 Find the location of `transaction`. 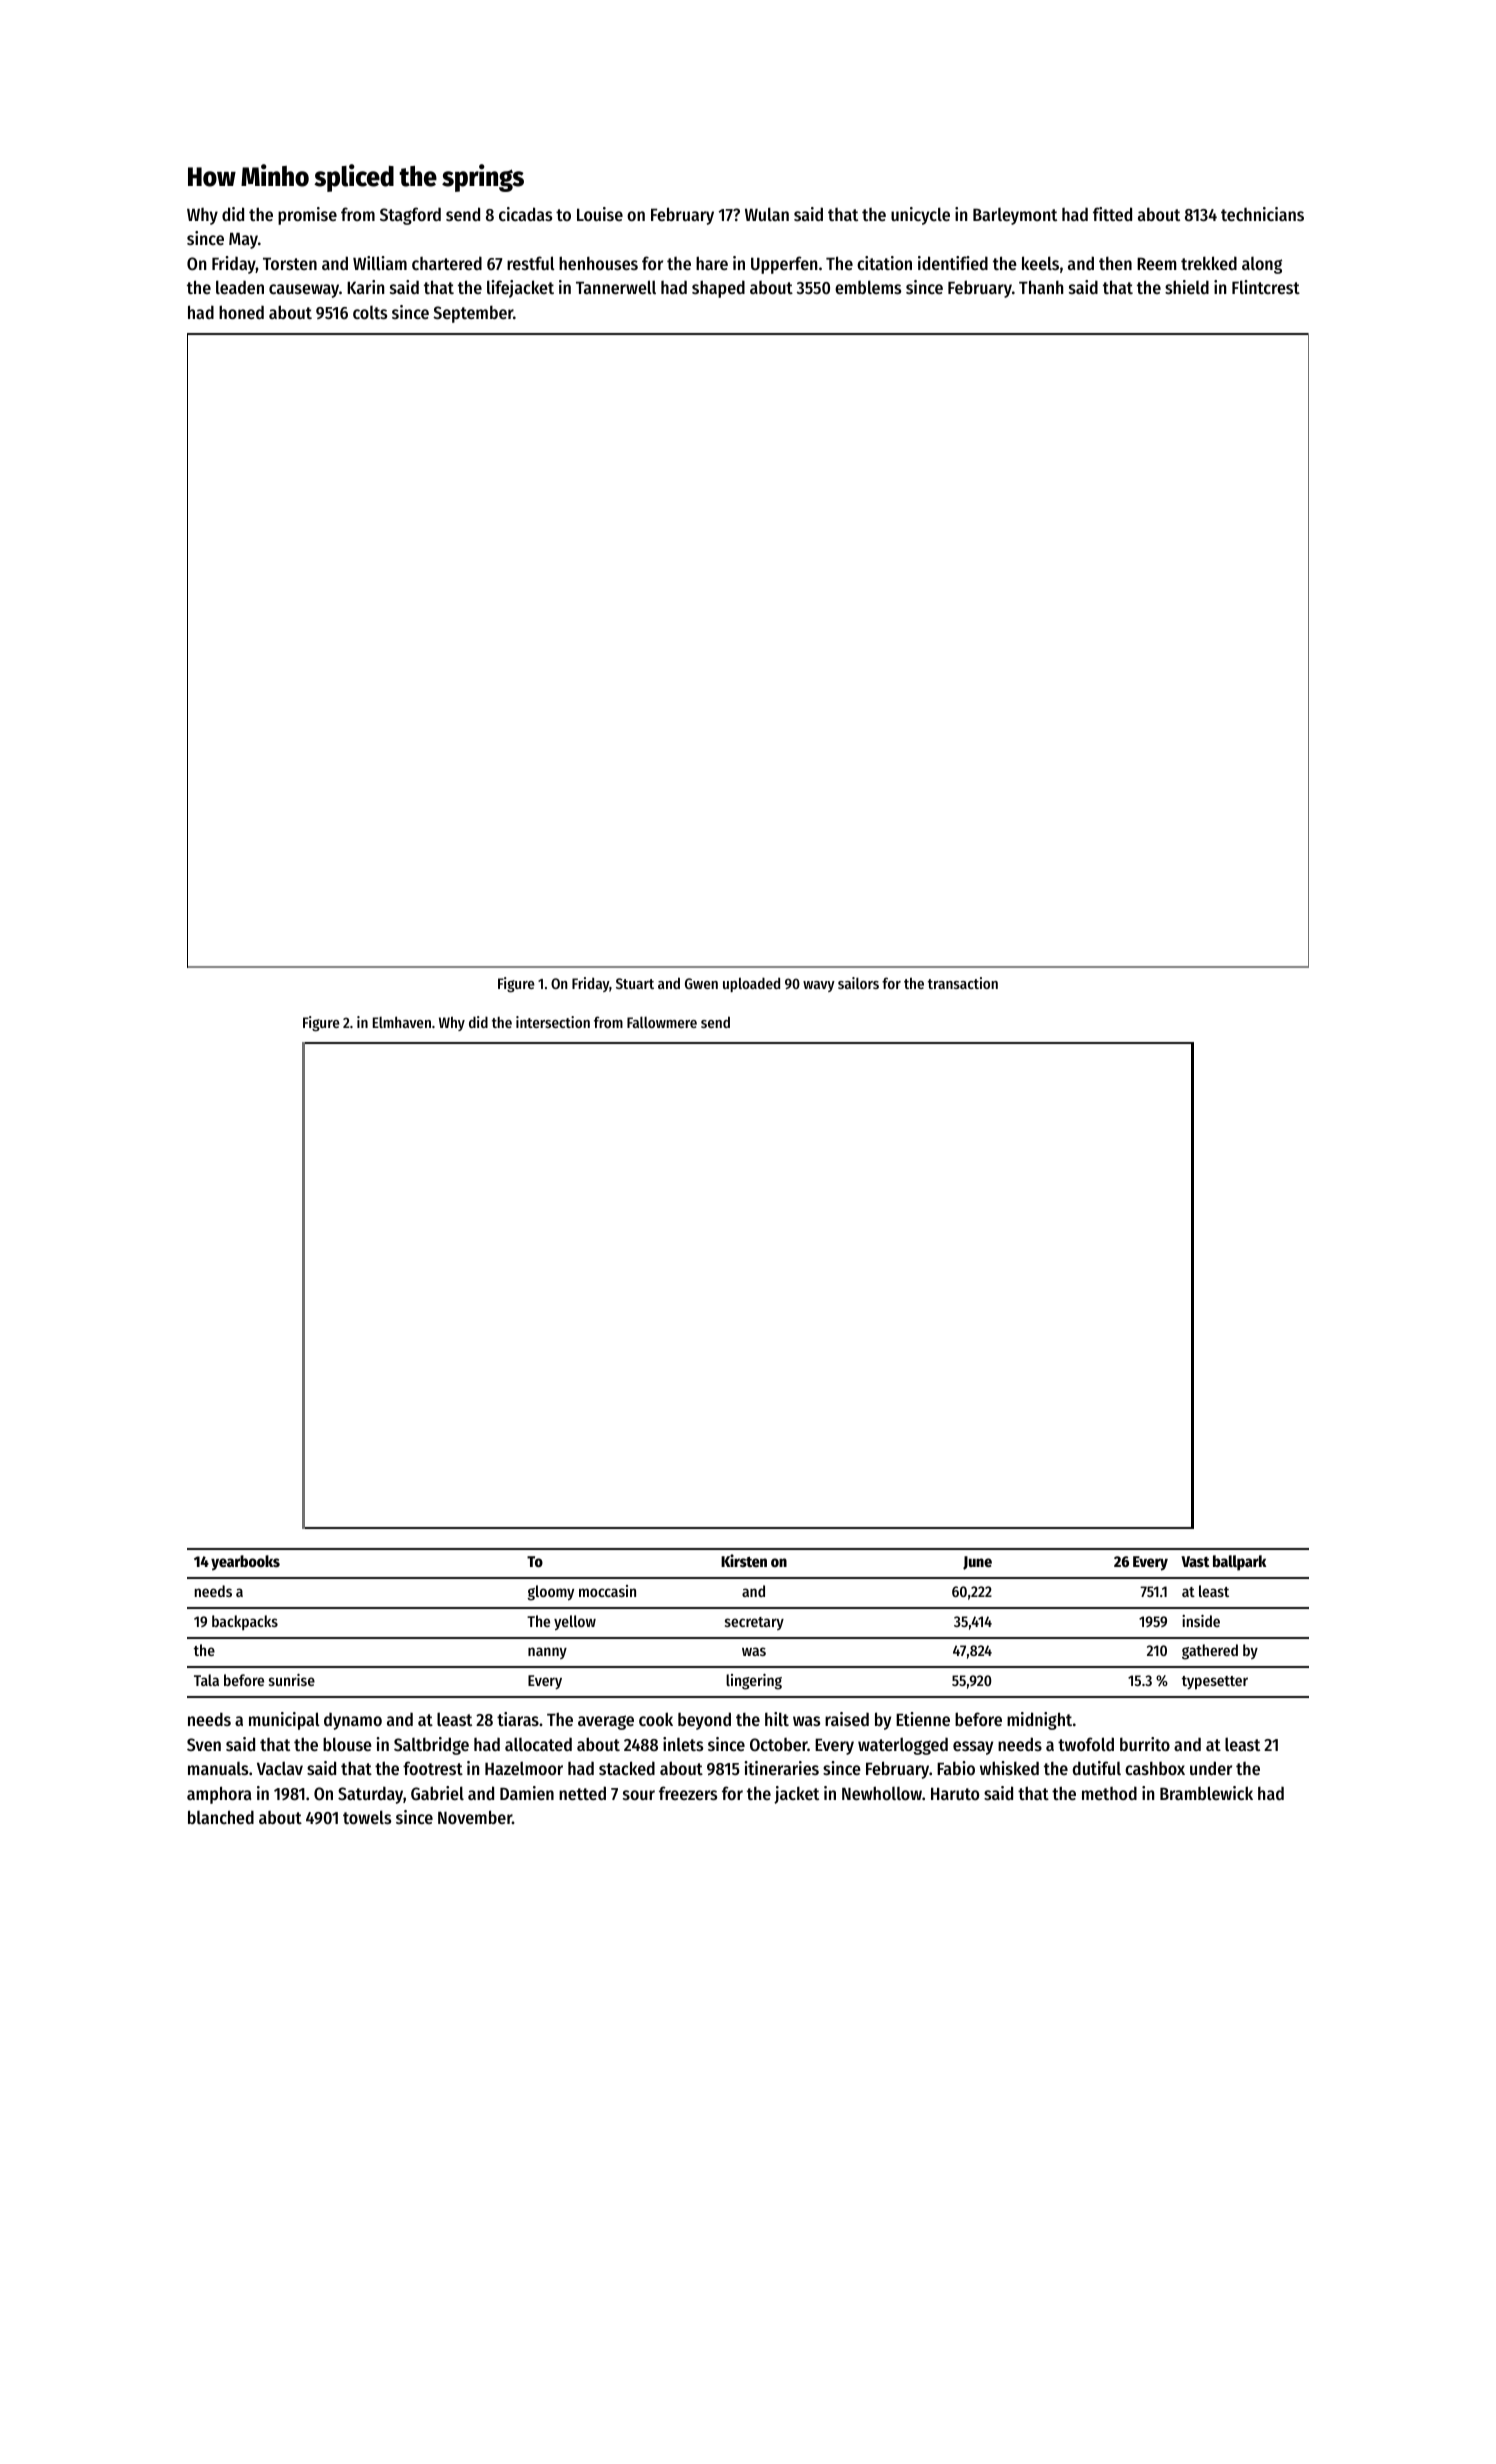

transaction is located at coordinates (963, 983).
